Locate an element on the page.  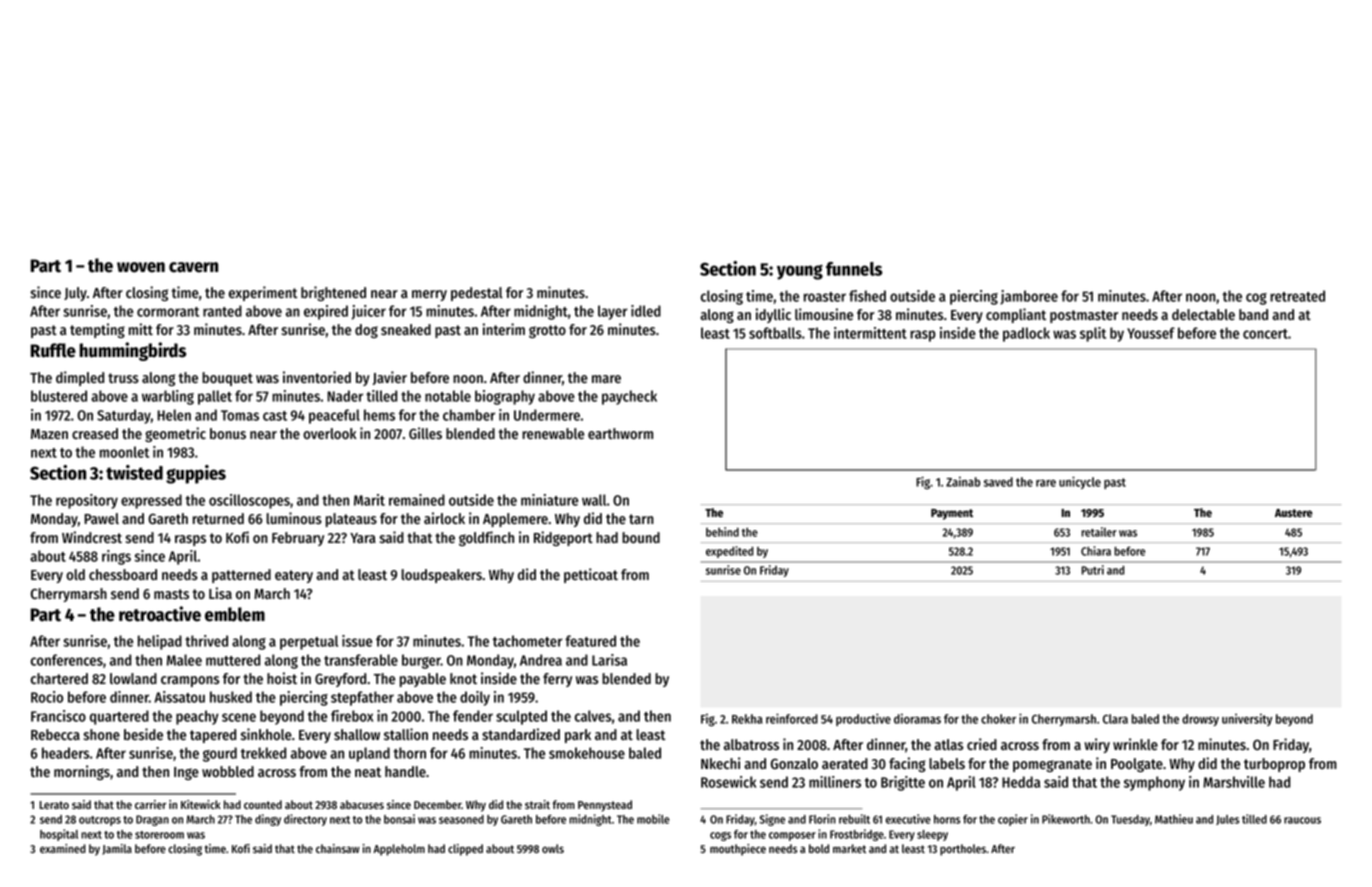
Payment is located at coordinates (952, 514).
